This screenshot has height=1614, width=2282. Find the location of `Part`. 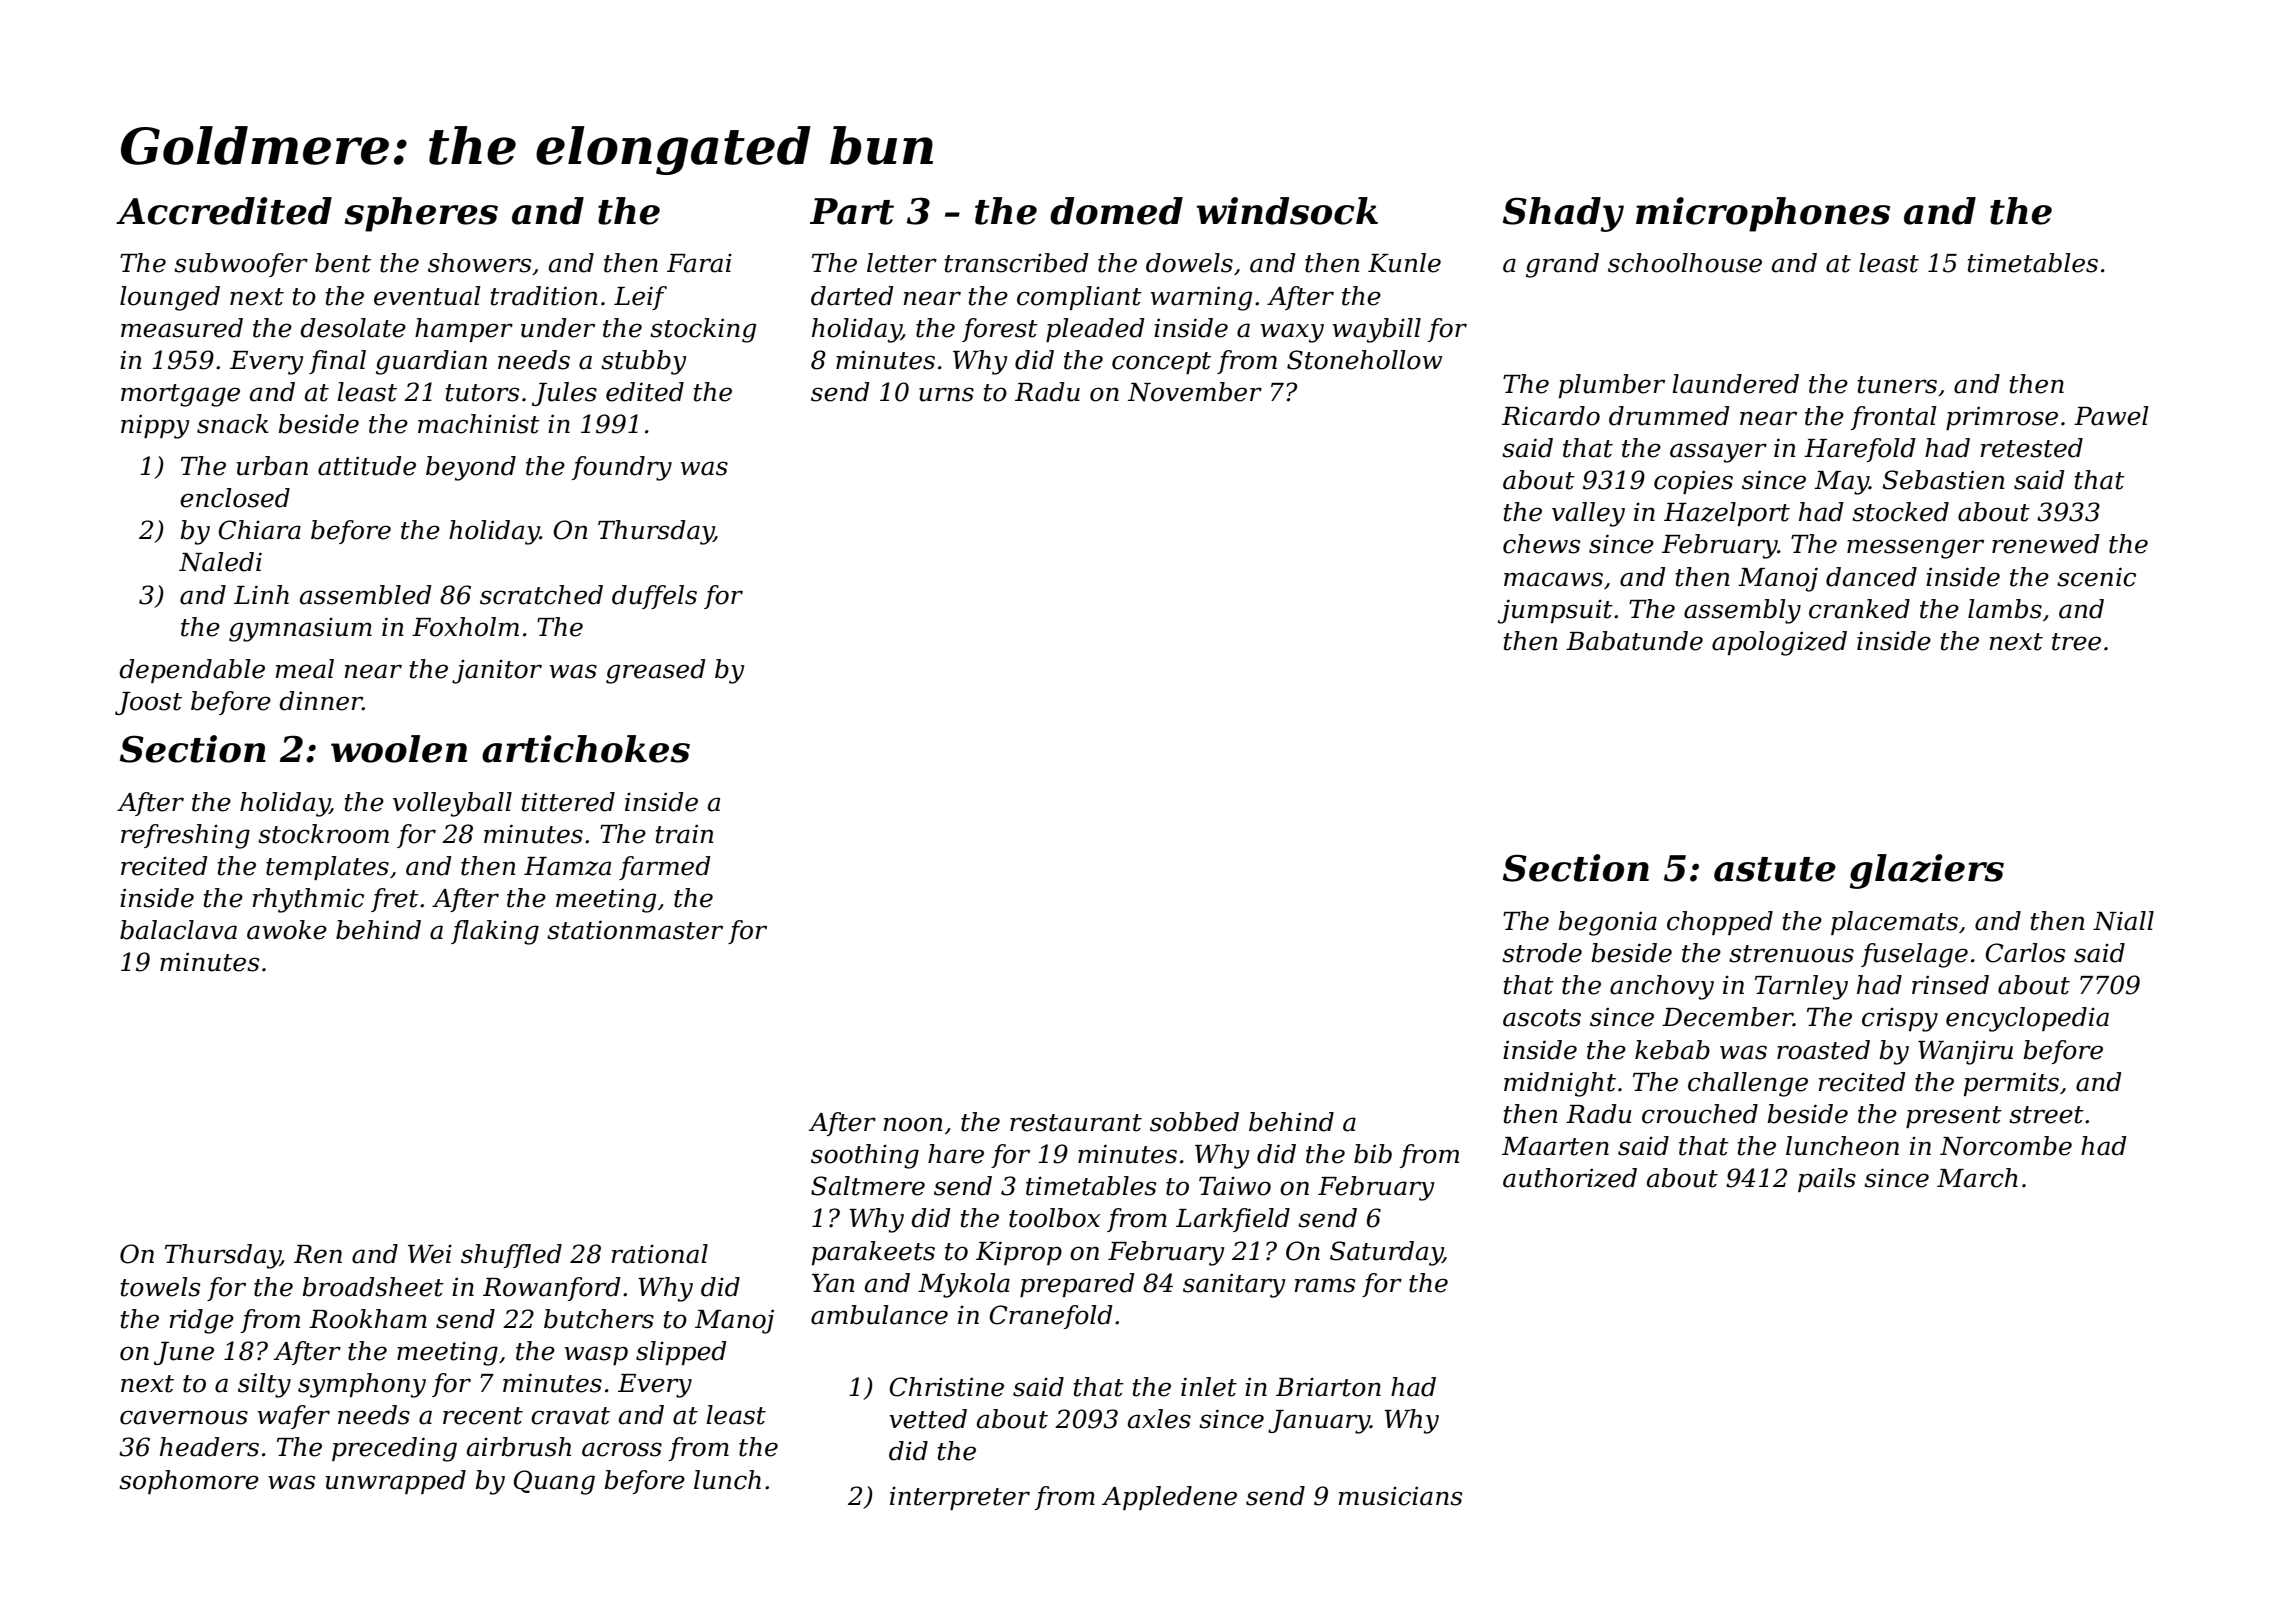

Part is located at coordinates (852, 211).
